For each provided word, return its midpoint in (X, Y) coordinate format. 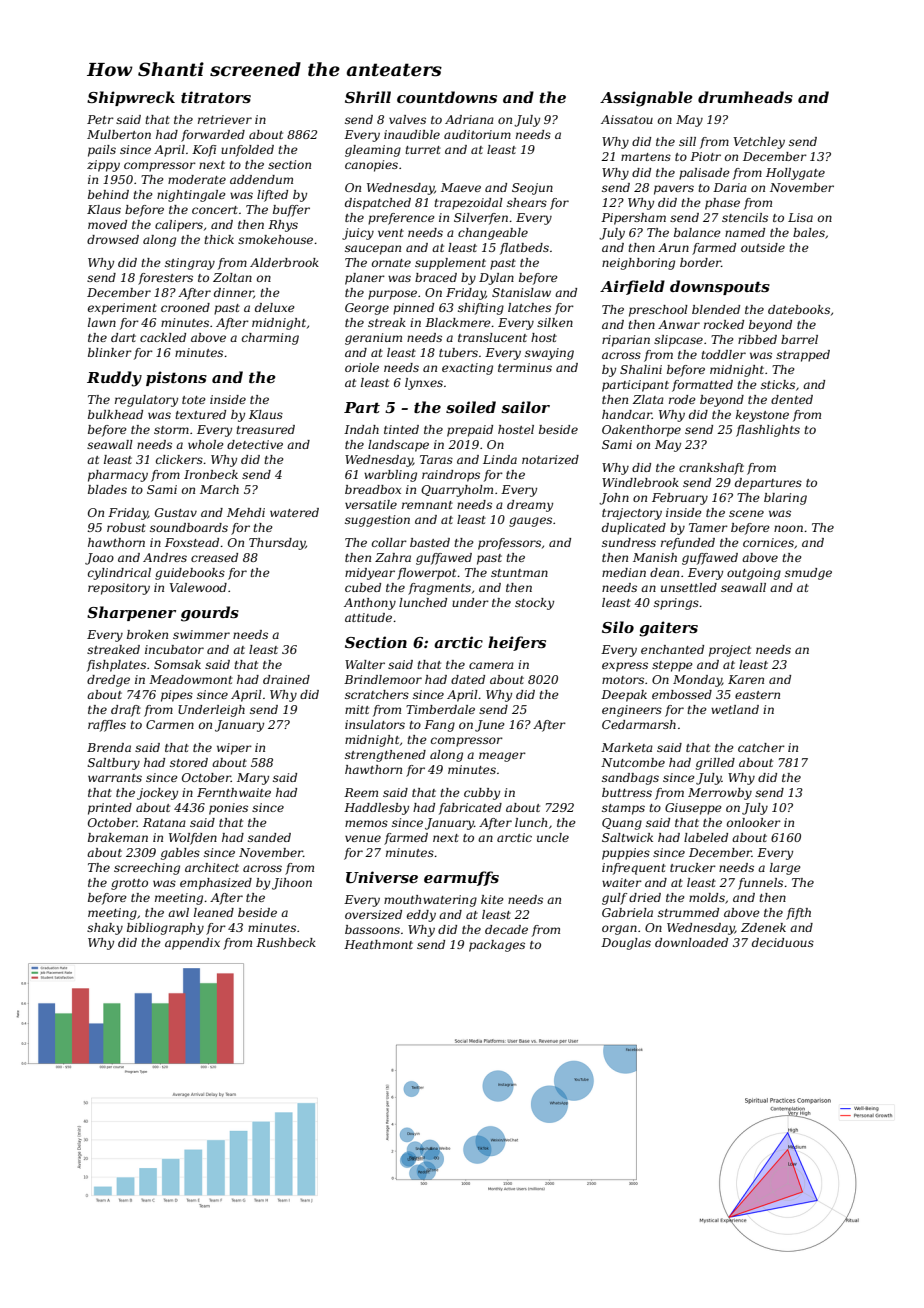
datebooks (799, 309)
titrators (216, 97)
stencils (745, 217)
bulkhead (115, 414)
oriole (362, 367)
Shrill (368, 97)
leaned (214, 912)
